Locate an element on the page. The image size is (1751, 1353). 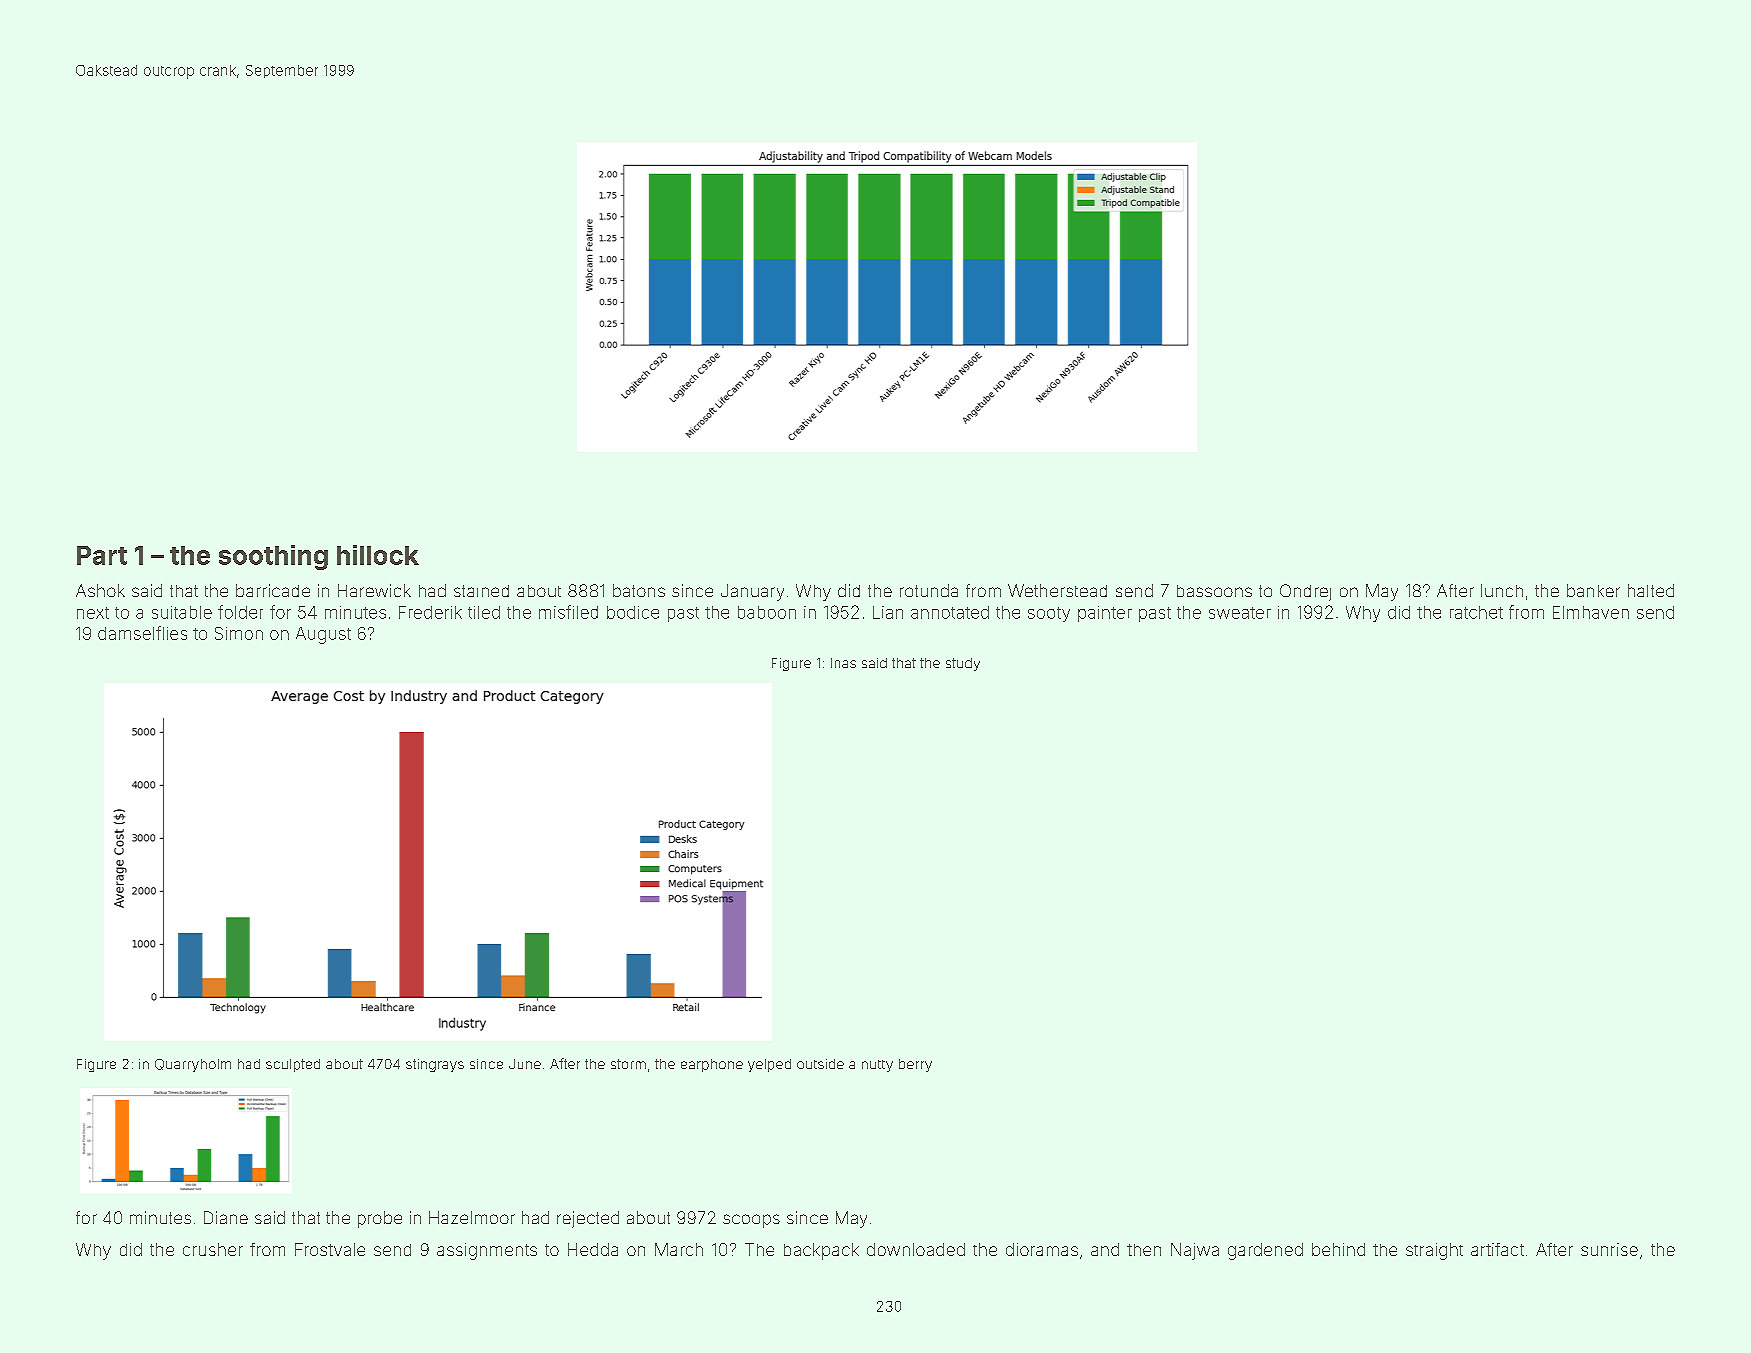
Diane is located at coordinates (226, 1217).
